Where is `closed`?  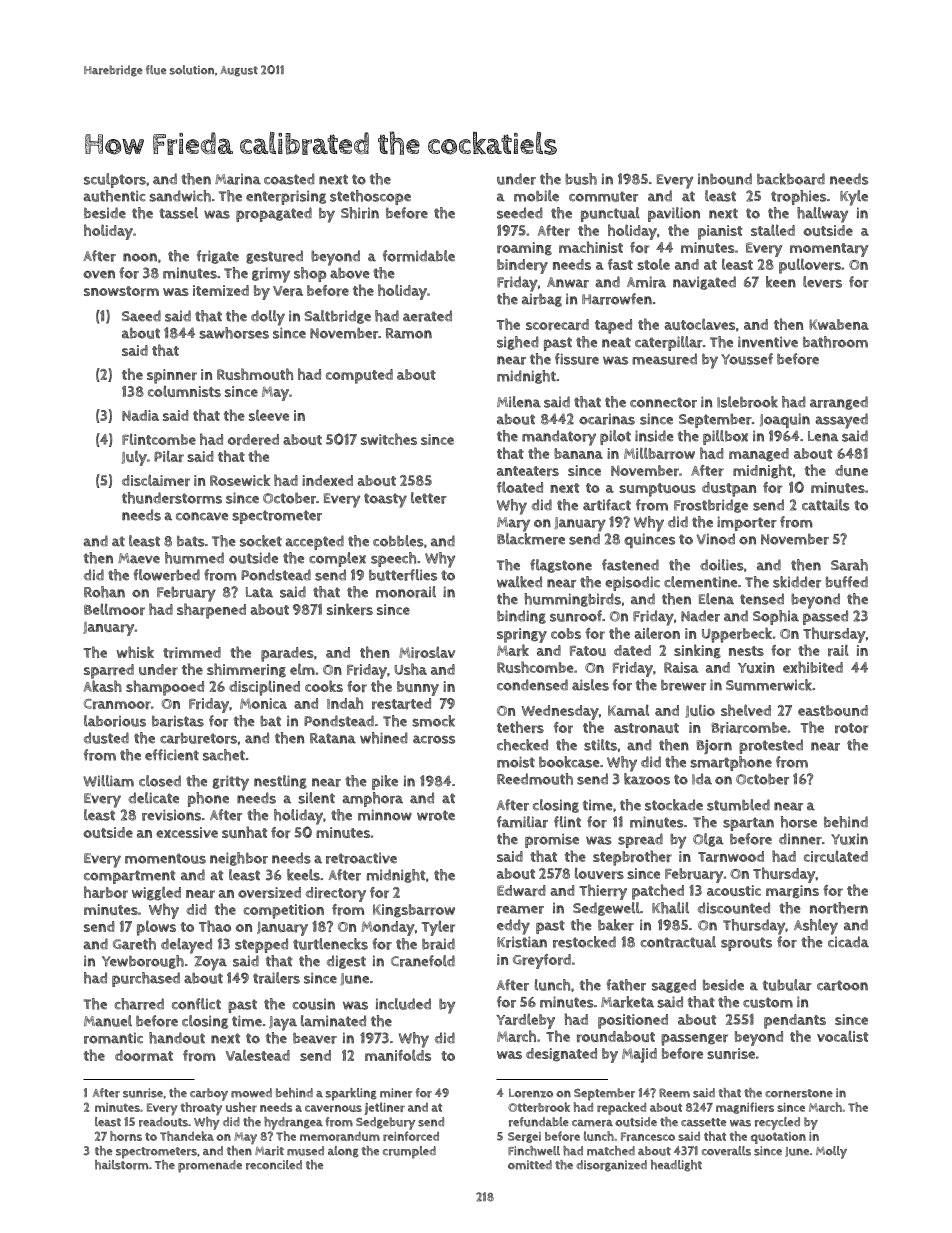
closed is located at coordinates (160, 781).
